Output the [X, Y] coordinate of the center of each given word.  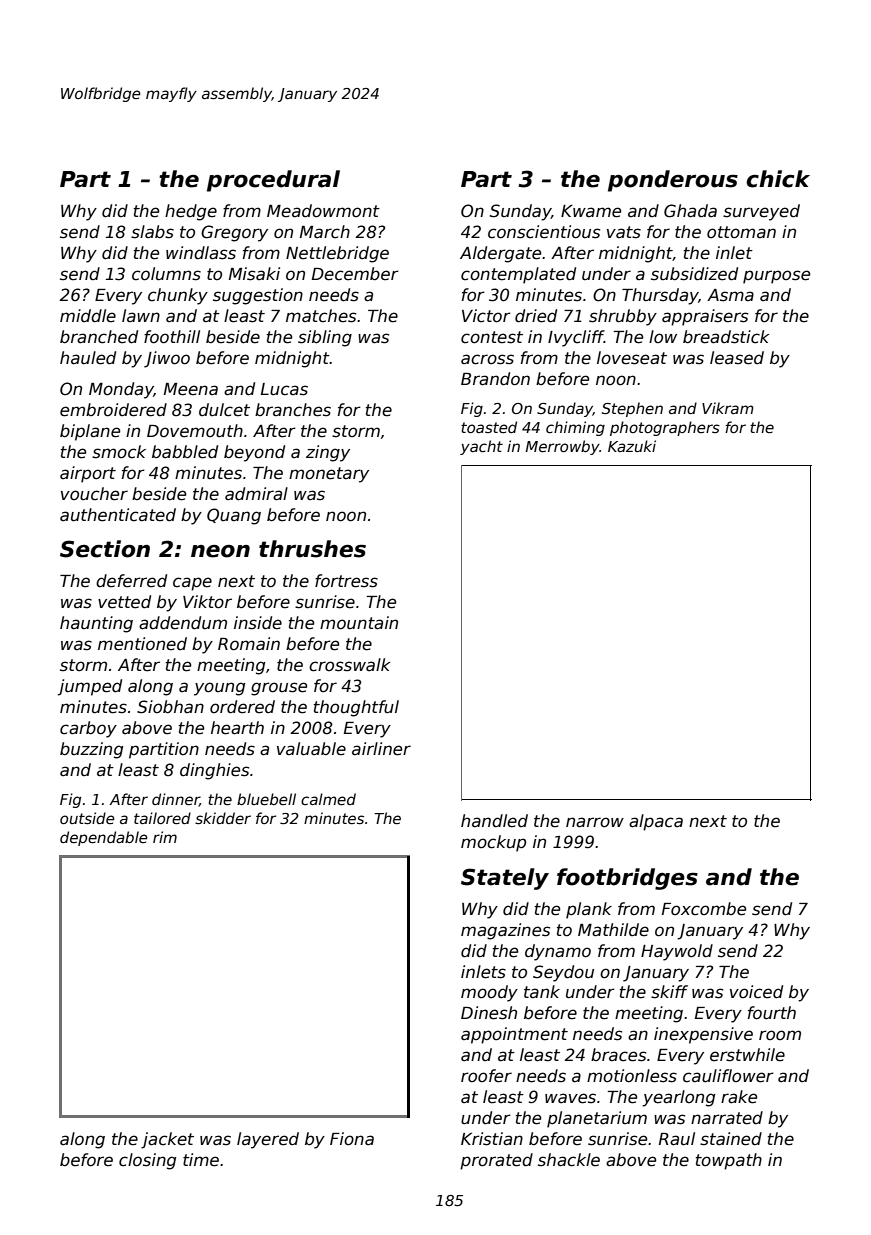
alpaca [656, 822]
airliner [381, 749]
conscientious [544, 232]
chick [778, 179]
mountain [359, 623]
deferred [131, 581]
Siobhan [170, 707]
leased [737, 358]
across [487, 359]
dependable [104, 838]
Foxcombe [704, 909]
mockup [493, 843]
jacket [167, 1140]
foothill [172, 337]
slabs [152, 232]
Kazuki [632, 446]
